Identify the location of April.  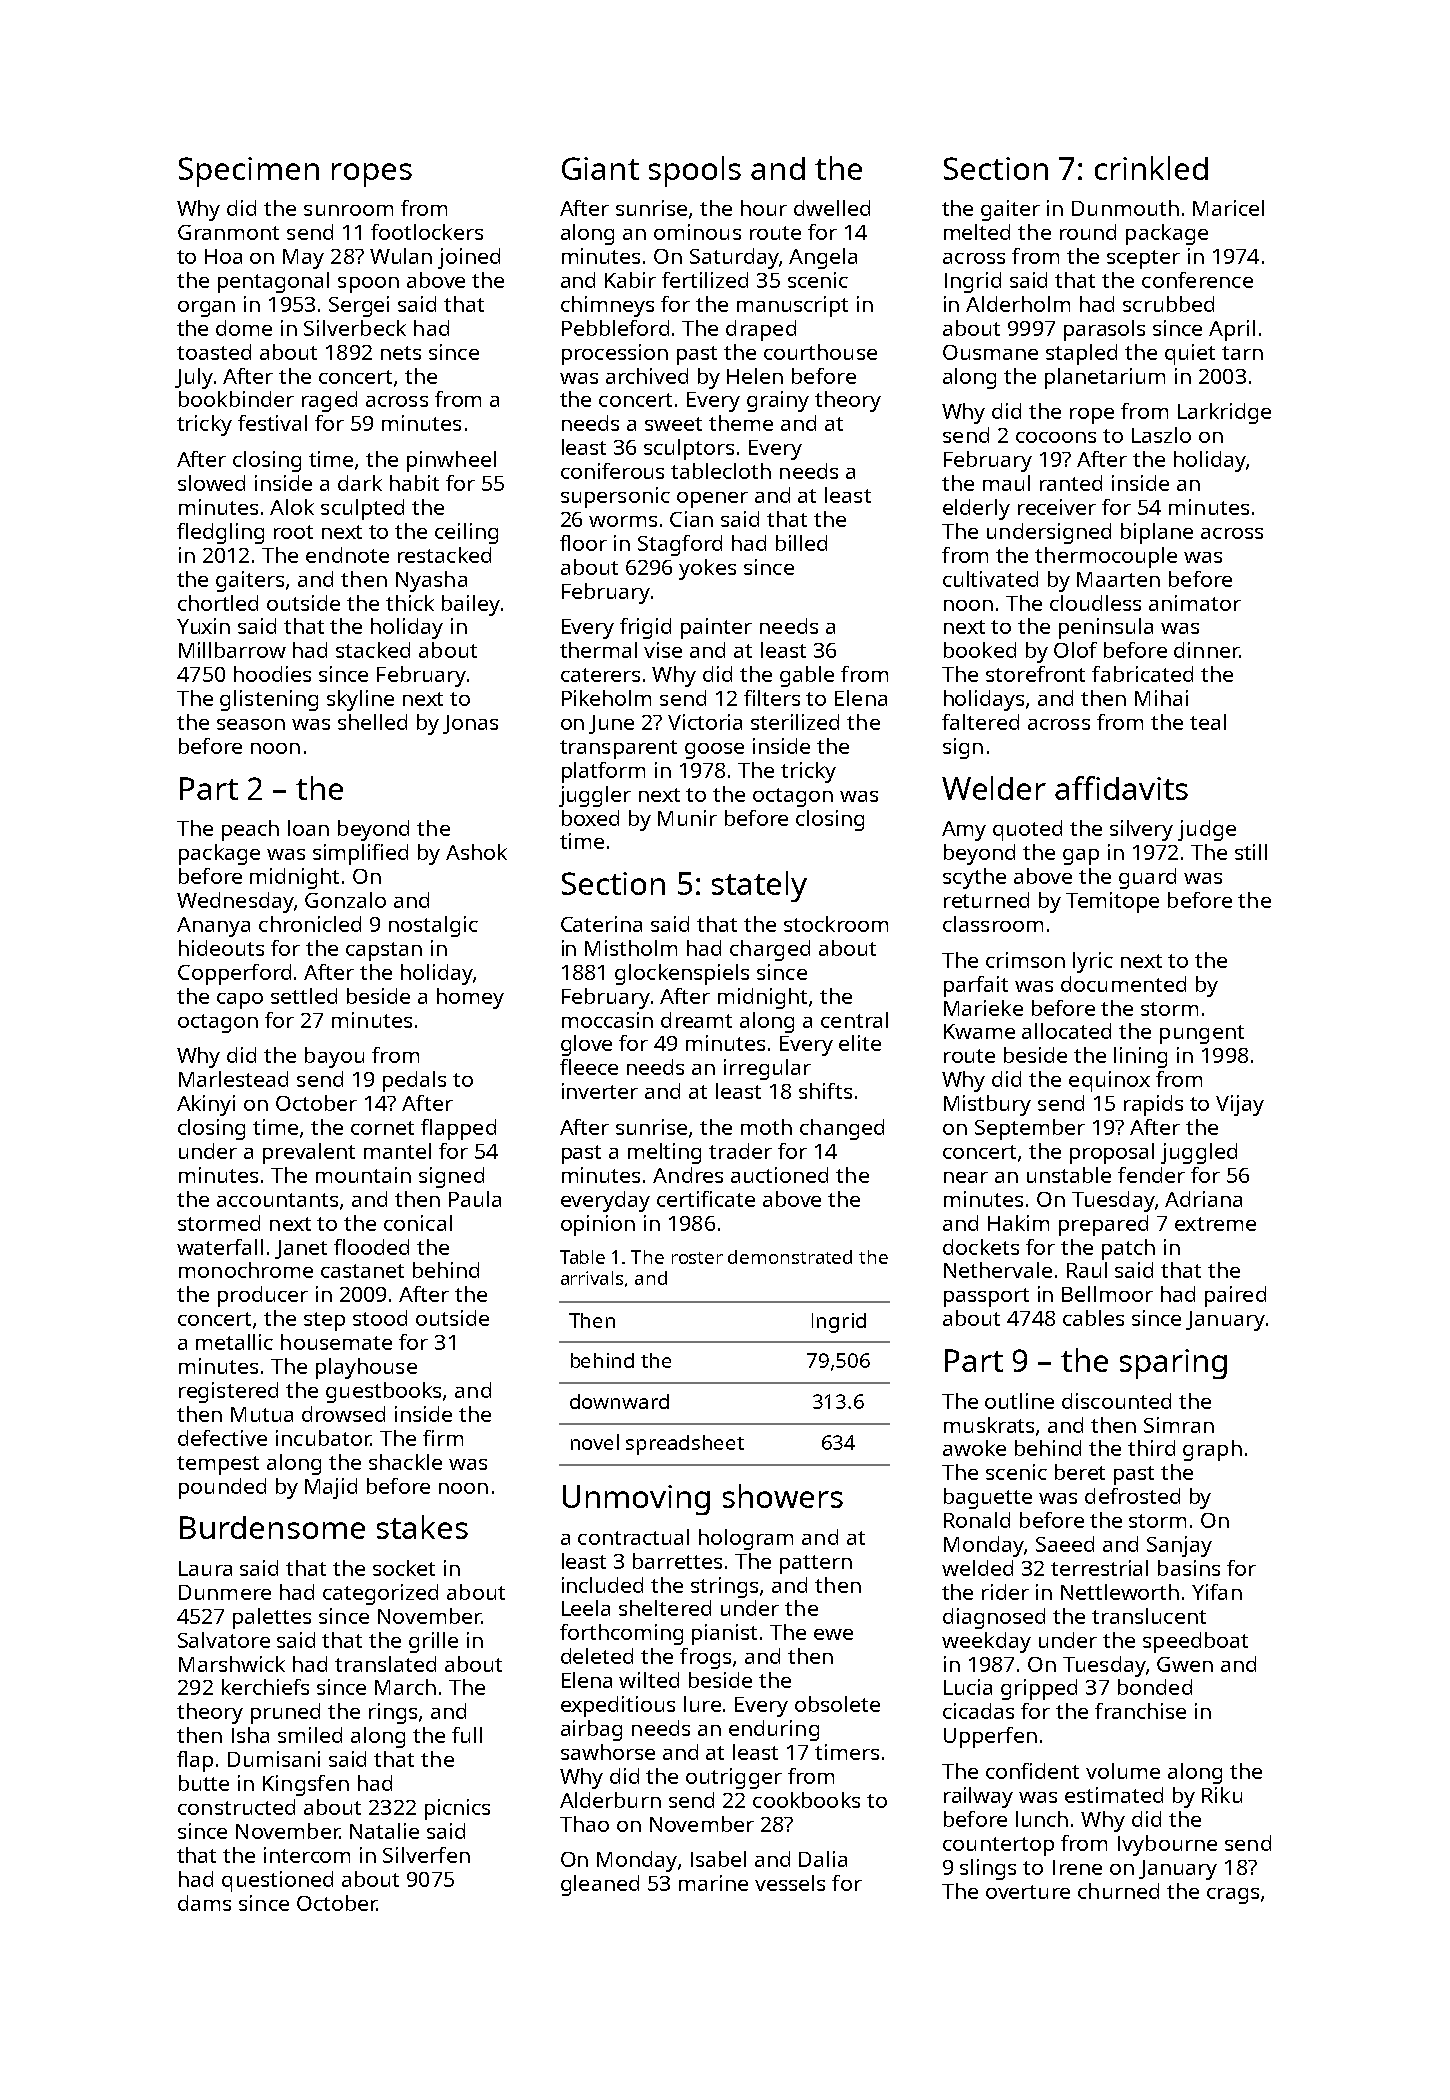
(1232, 330).
